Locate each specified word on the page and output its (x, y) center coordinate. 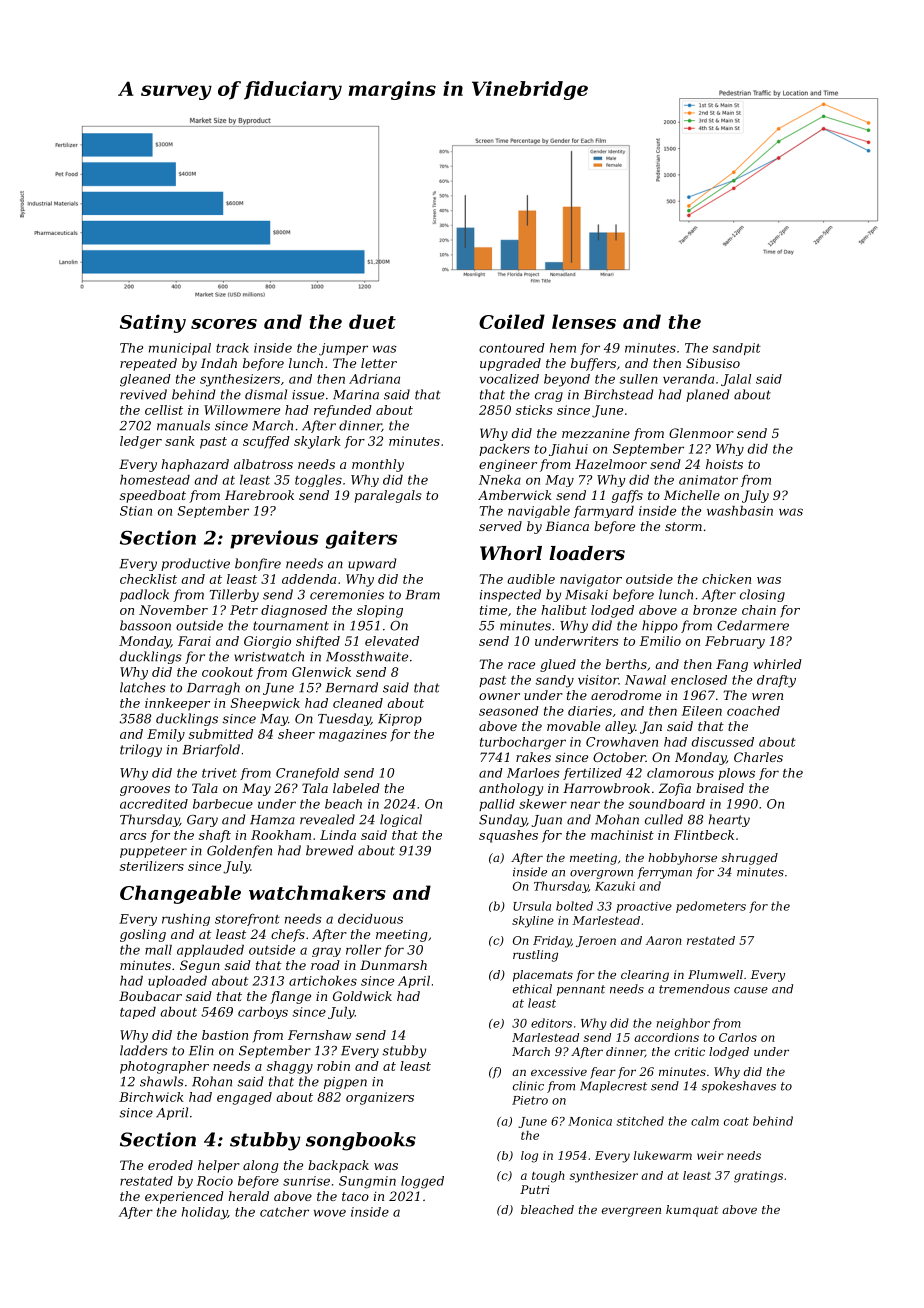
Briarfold (211, 750)
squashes (508, 836)
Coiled (512, 321)
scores (224, 324)
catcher (284, 1212)
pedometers (711, 907)
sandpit (737, 349)
